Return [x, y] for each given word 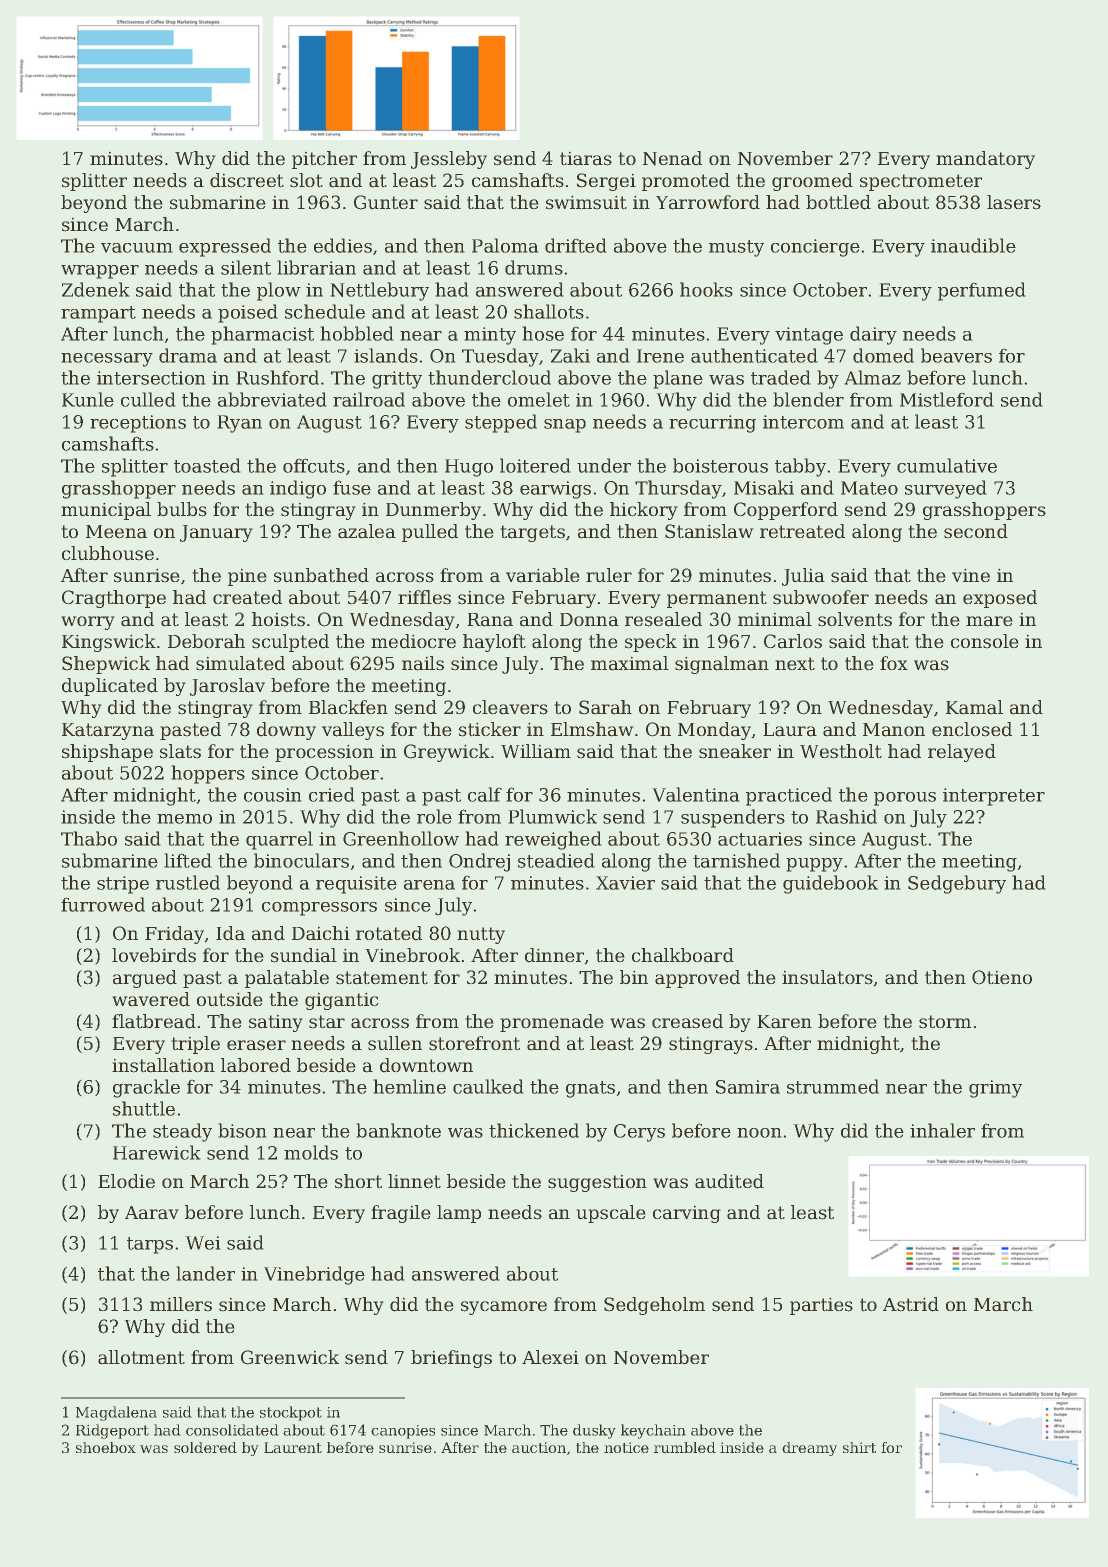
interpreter [994, 797]
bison [242, 1130]
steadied [556, 860]
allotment [141, 1357]
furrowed [103, 904]
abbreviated [272, 399]
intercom [803, 422]
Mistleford [947, 399]
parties [821, 1306]
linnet [414, 1181]
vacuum [137, 248]
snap [565, 426]
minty [490, 336]
